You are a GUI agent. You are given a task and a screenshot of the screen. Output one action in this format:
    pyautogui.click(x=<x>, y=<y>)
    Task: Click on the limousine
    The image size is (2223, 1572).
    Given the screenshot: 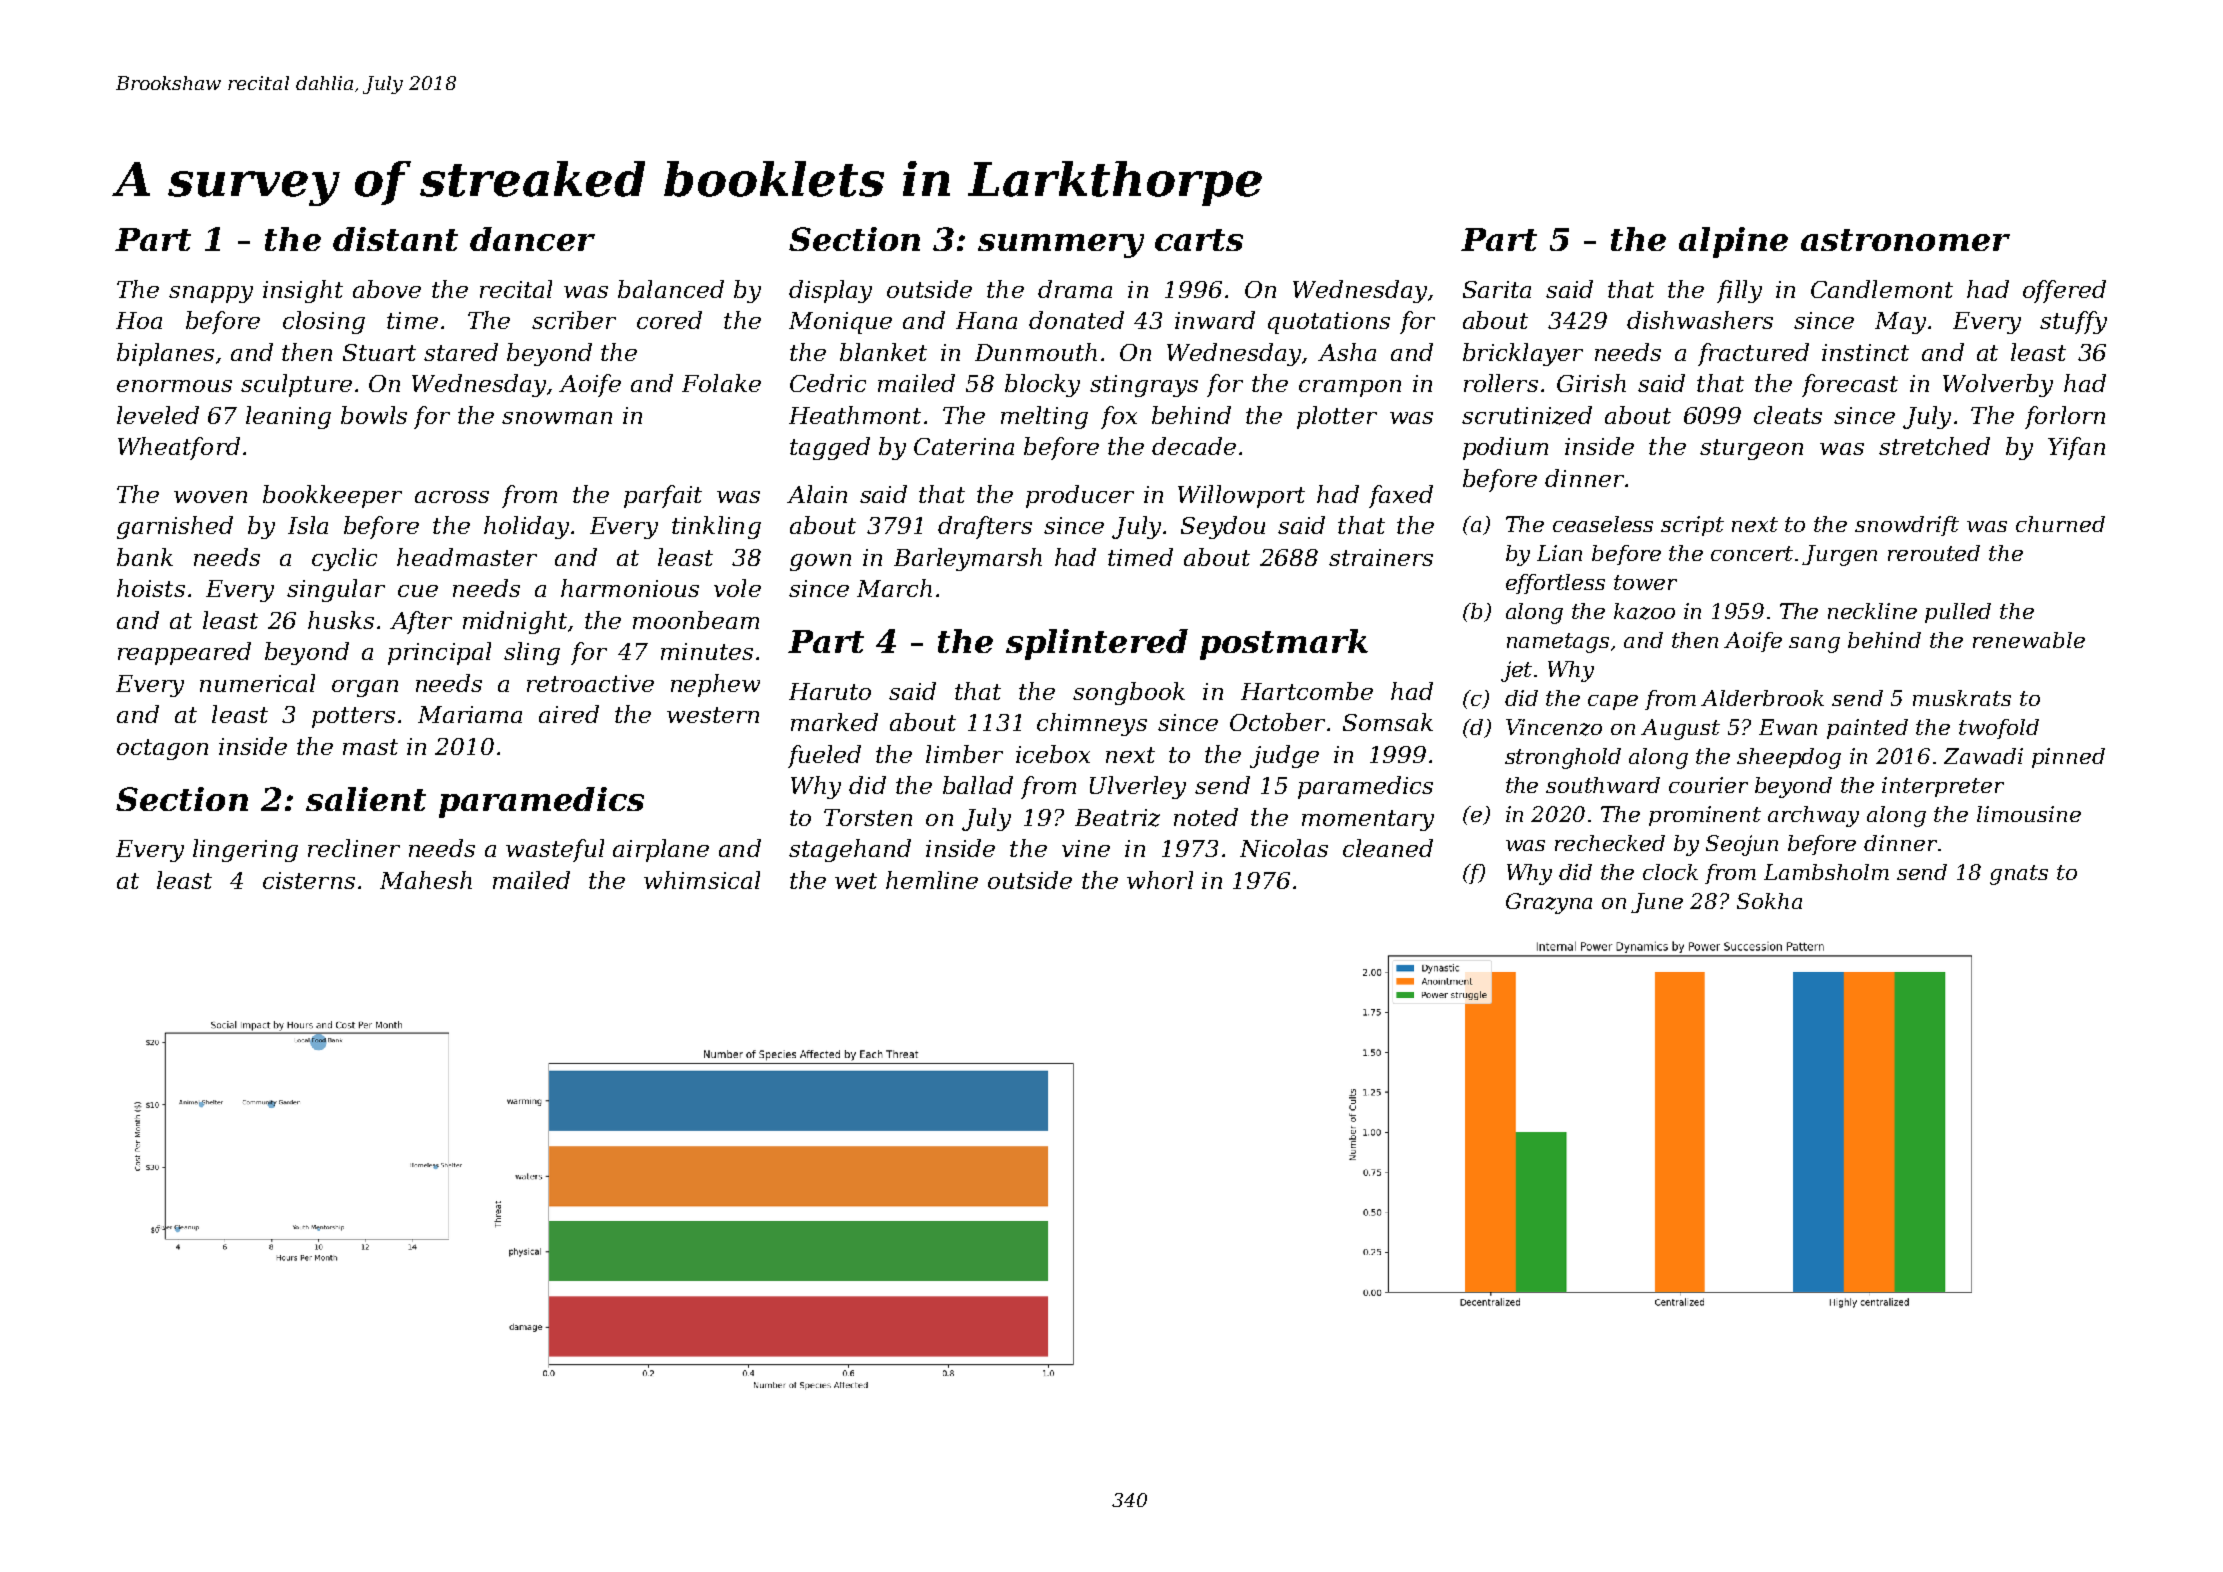 What is the action you would take?
    pyautogui.click(x=2029, y=814)
